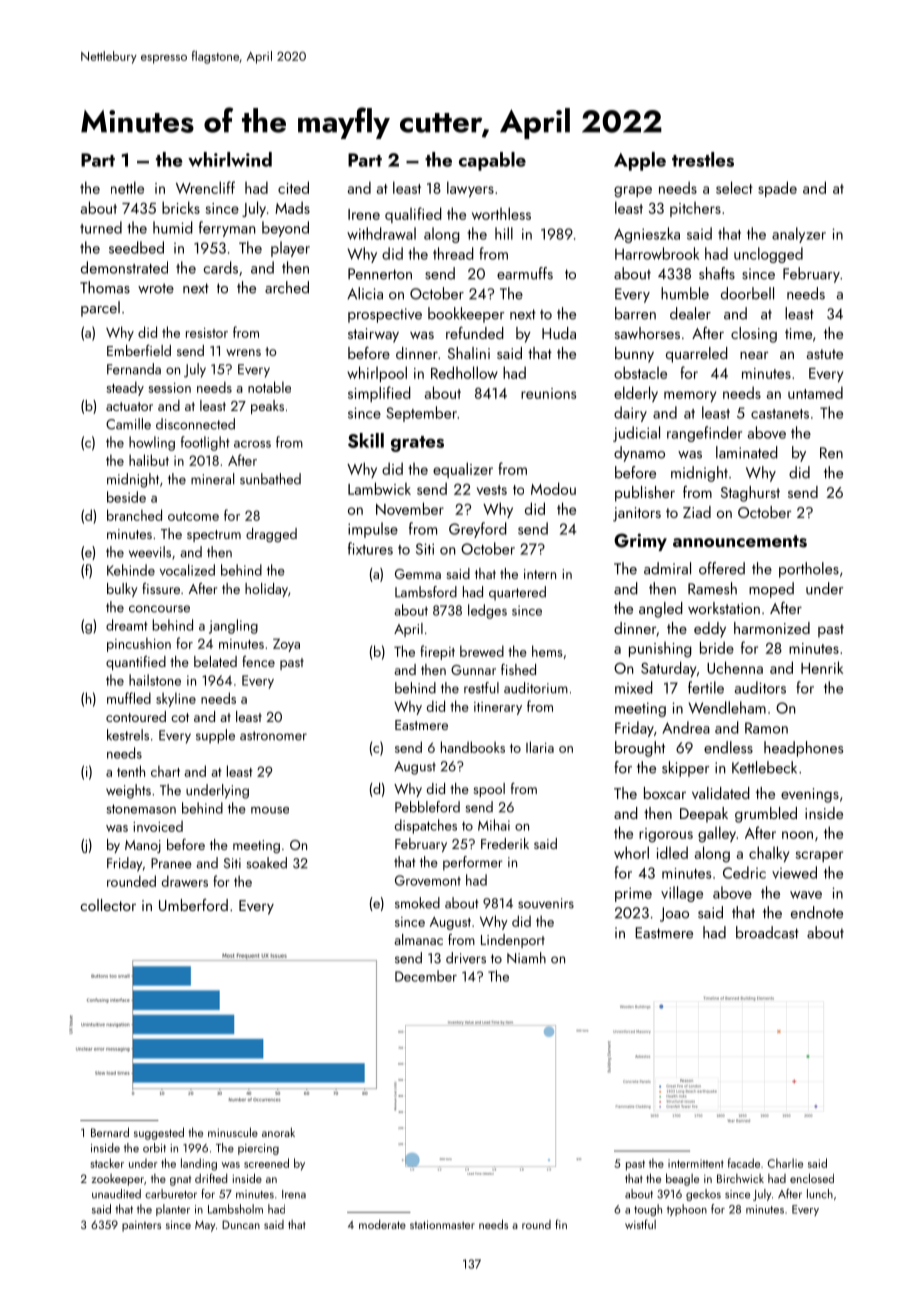  I want to click on session, so click(169, 388).
